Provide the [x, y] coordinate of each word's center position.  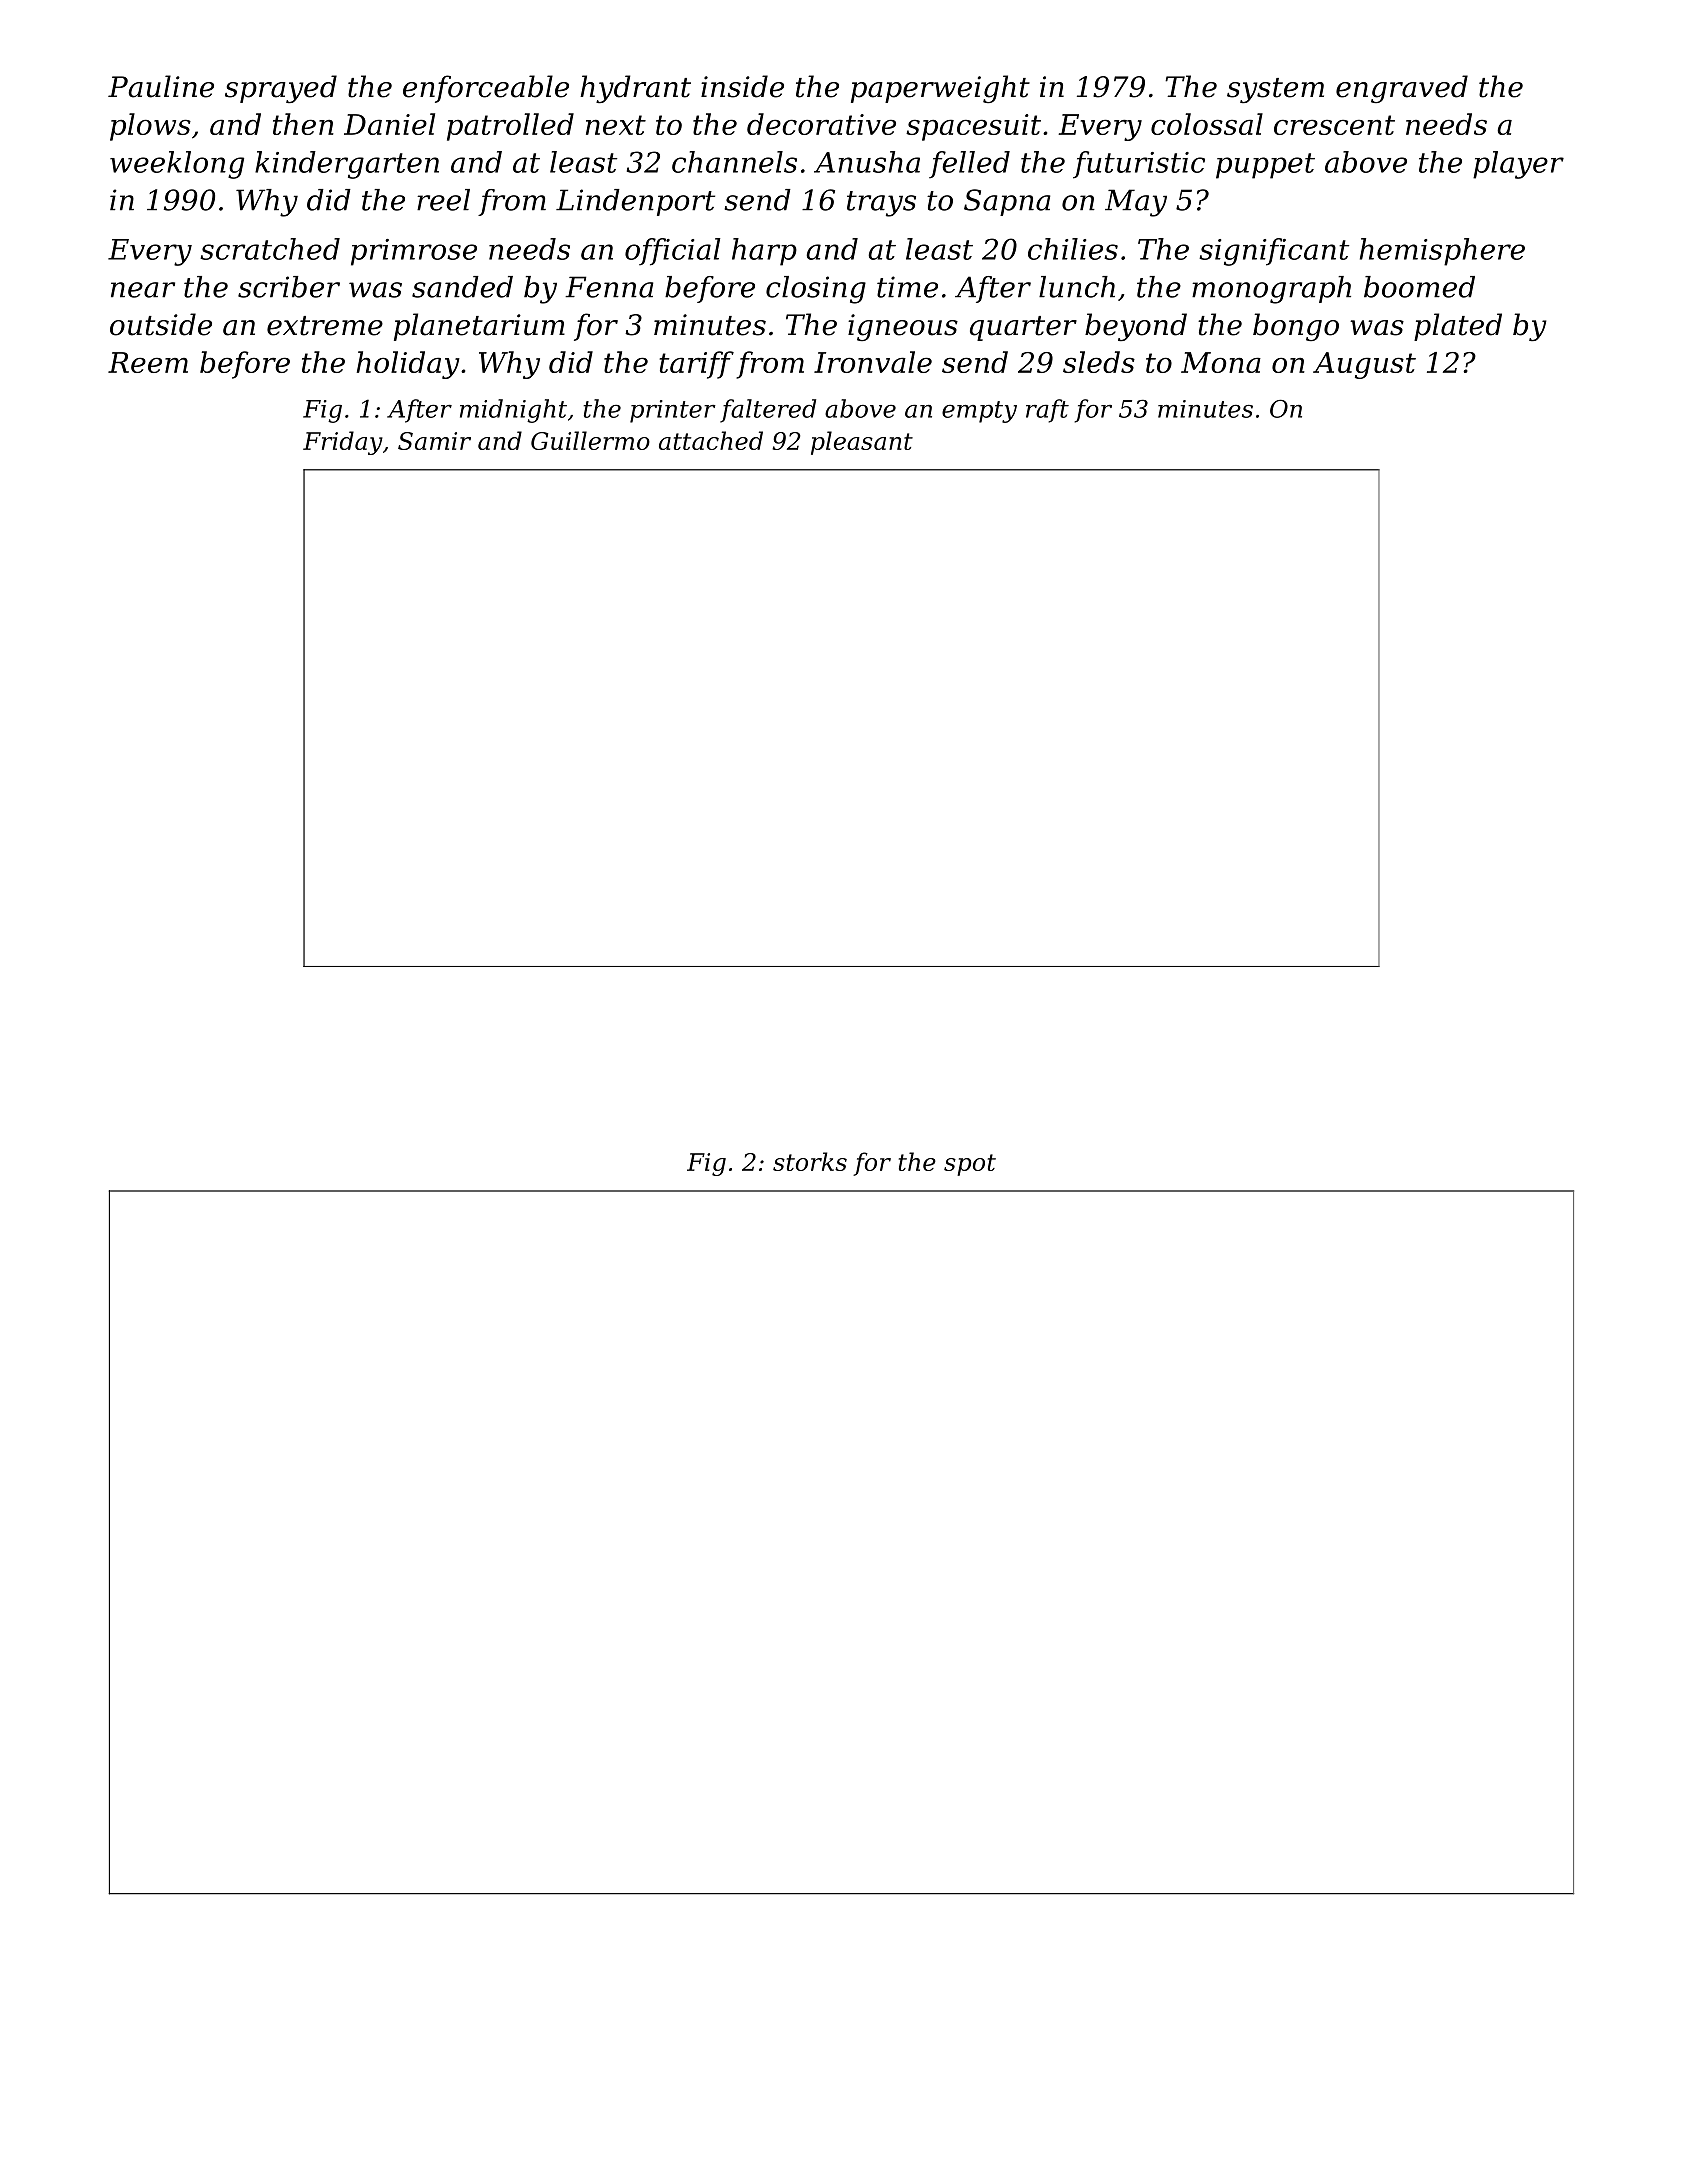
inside [742, 86]
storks [810, 1161]
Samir [434, 441]
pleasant [862, 443]
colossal [1207, 124]
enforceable [486, 89]
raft [1047, 411]
